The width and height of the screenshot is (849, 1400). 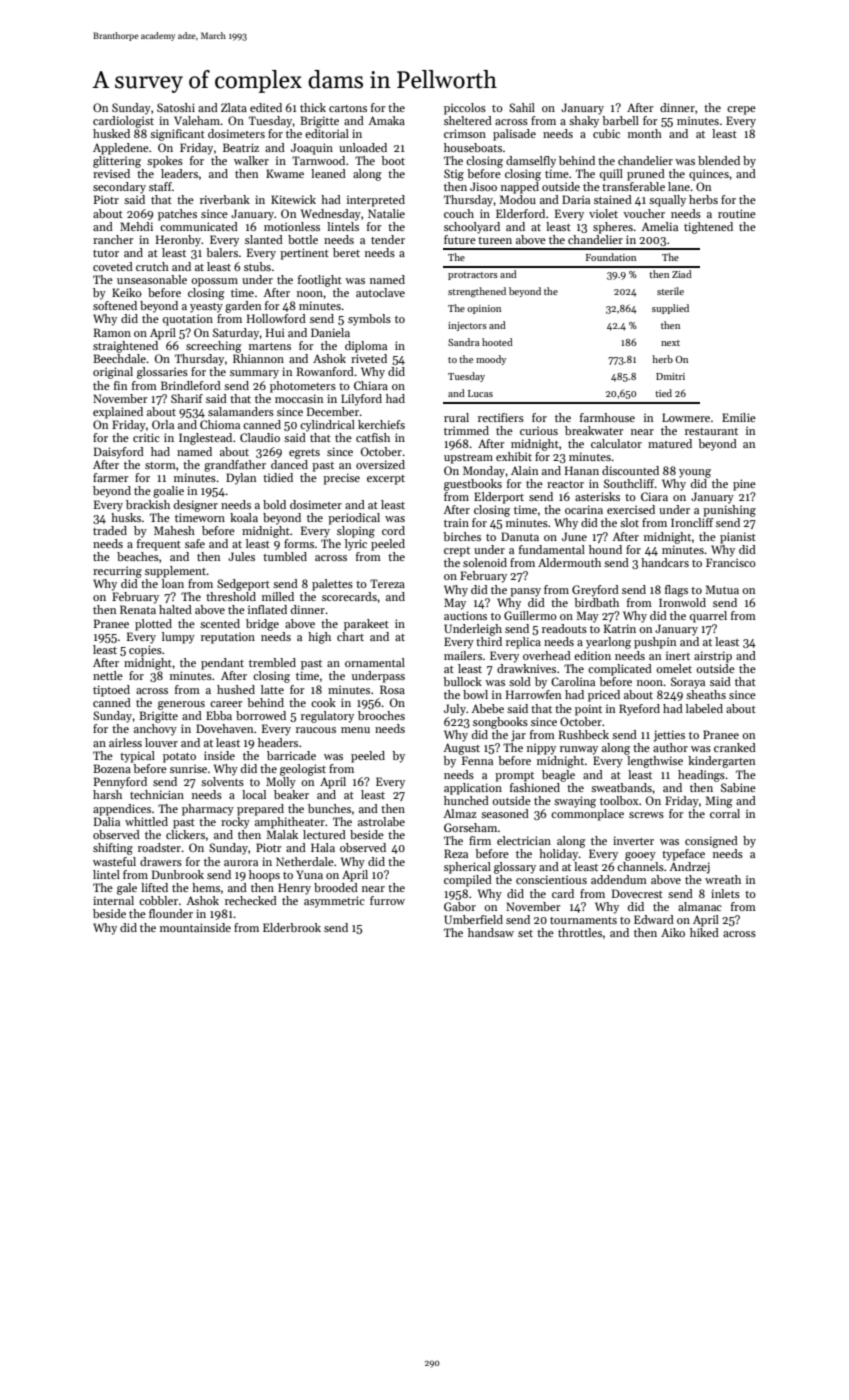 I want to click on houseboats, so click(x=473, y=147).
